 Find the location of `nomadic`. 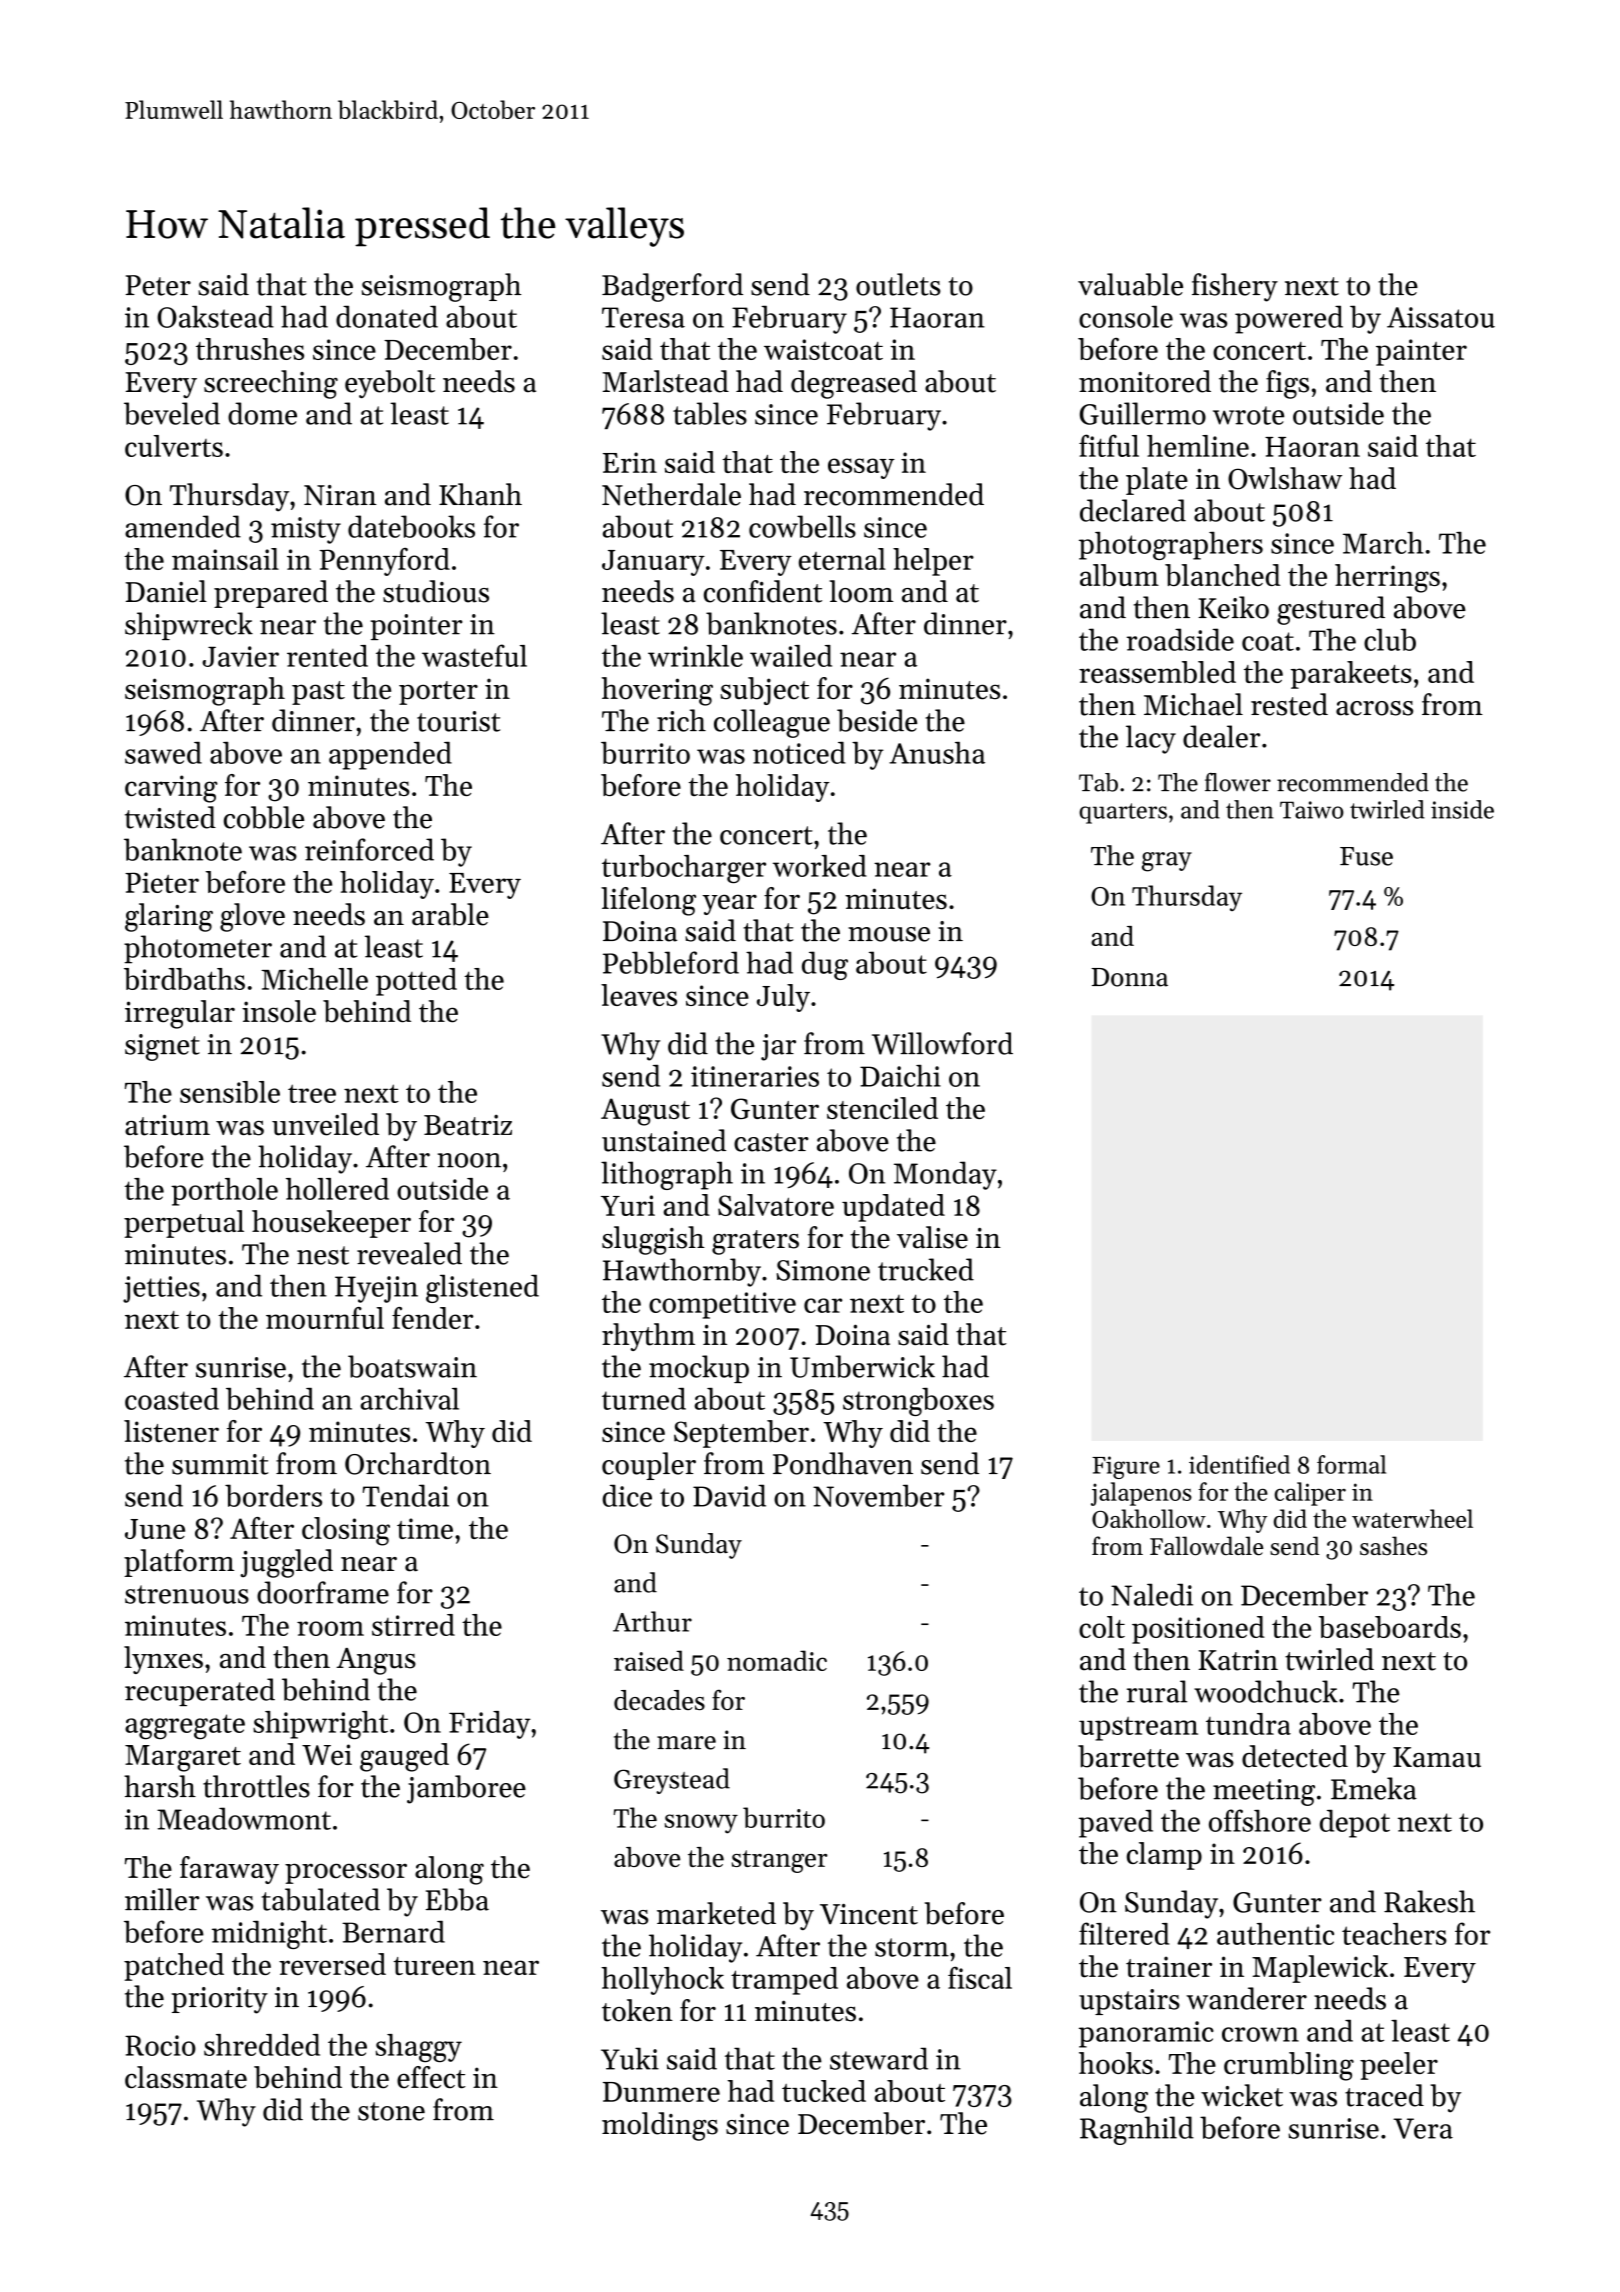

nomadic is located at coordinates (777, 1660).
